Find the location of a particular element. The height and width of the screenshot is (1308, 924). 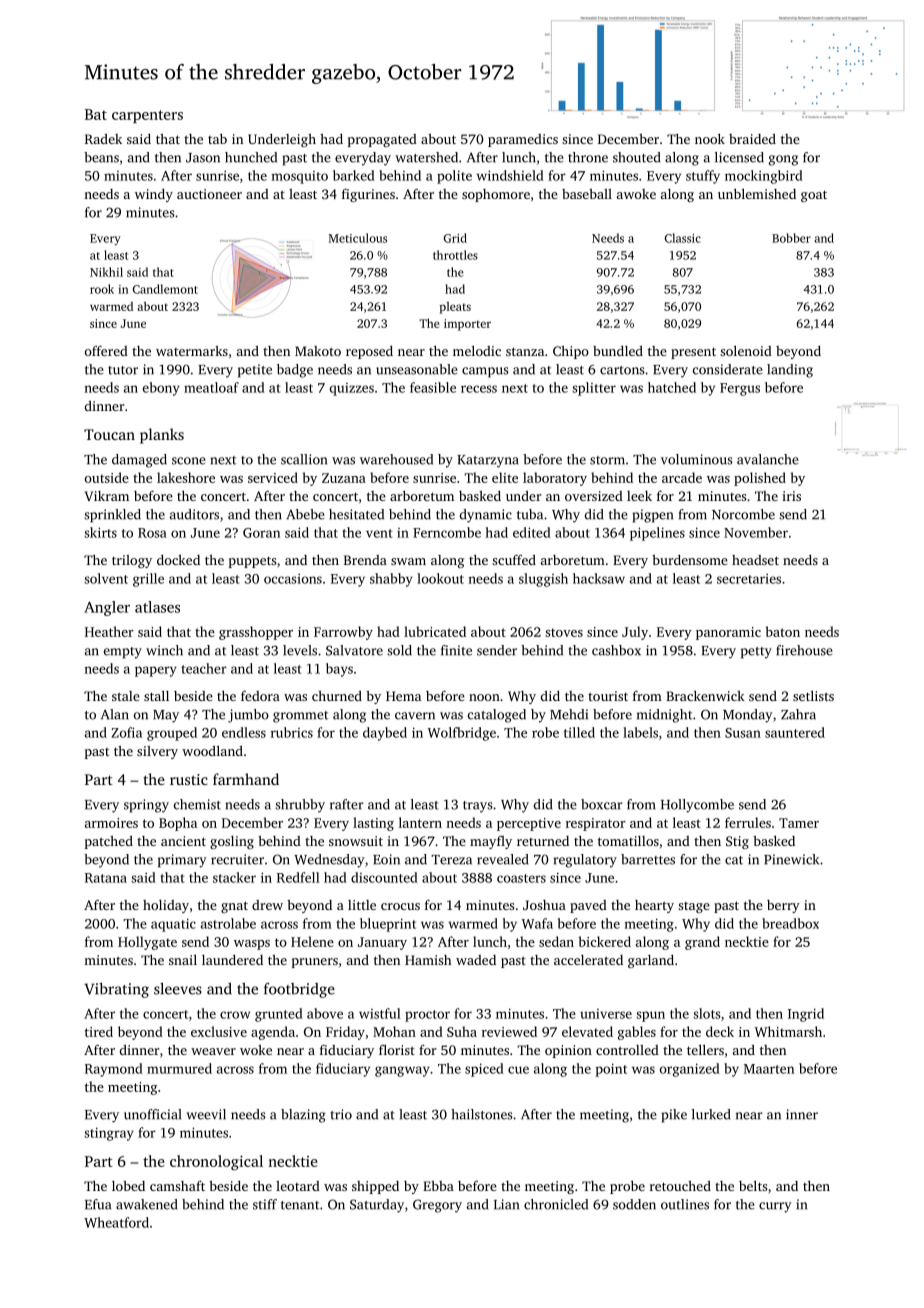

springy is located at coordinates (146, 806).
